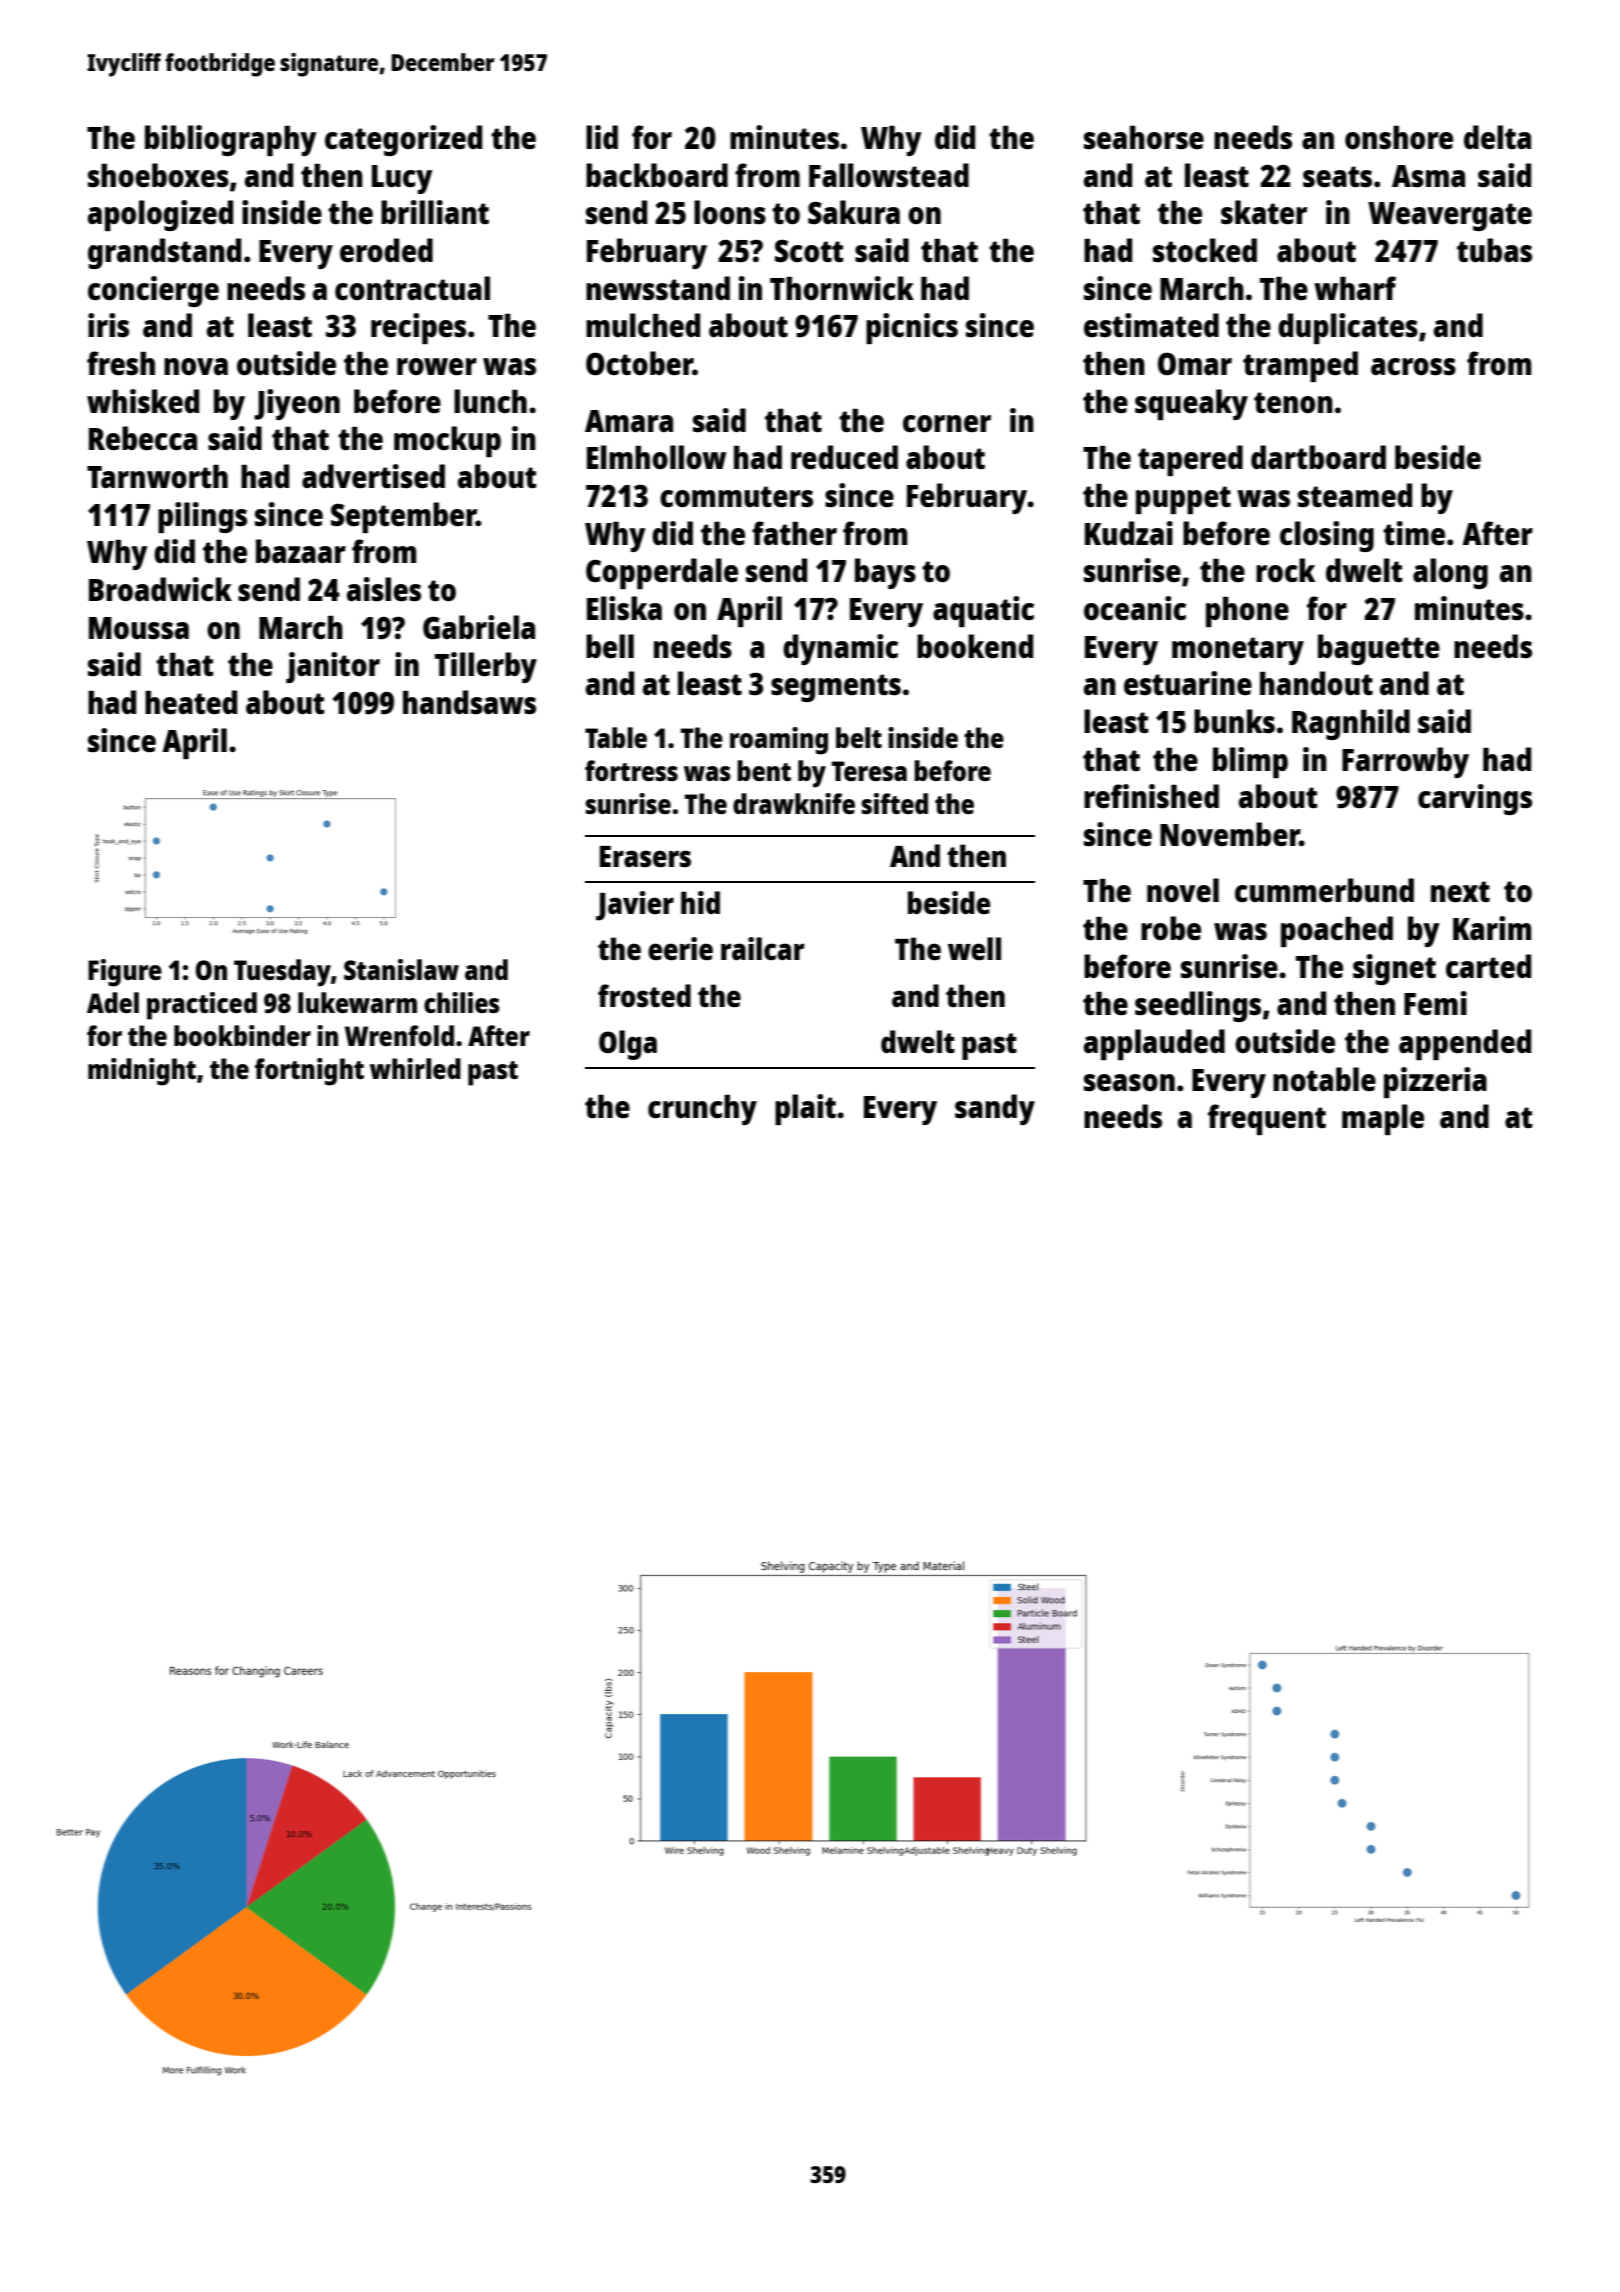 This screenshot has width=1620, height=2292. What do you see at coordinates (809, 251) in the screenshot?
I see `Scott` at bounding box center [809, 251].
